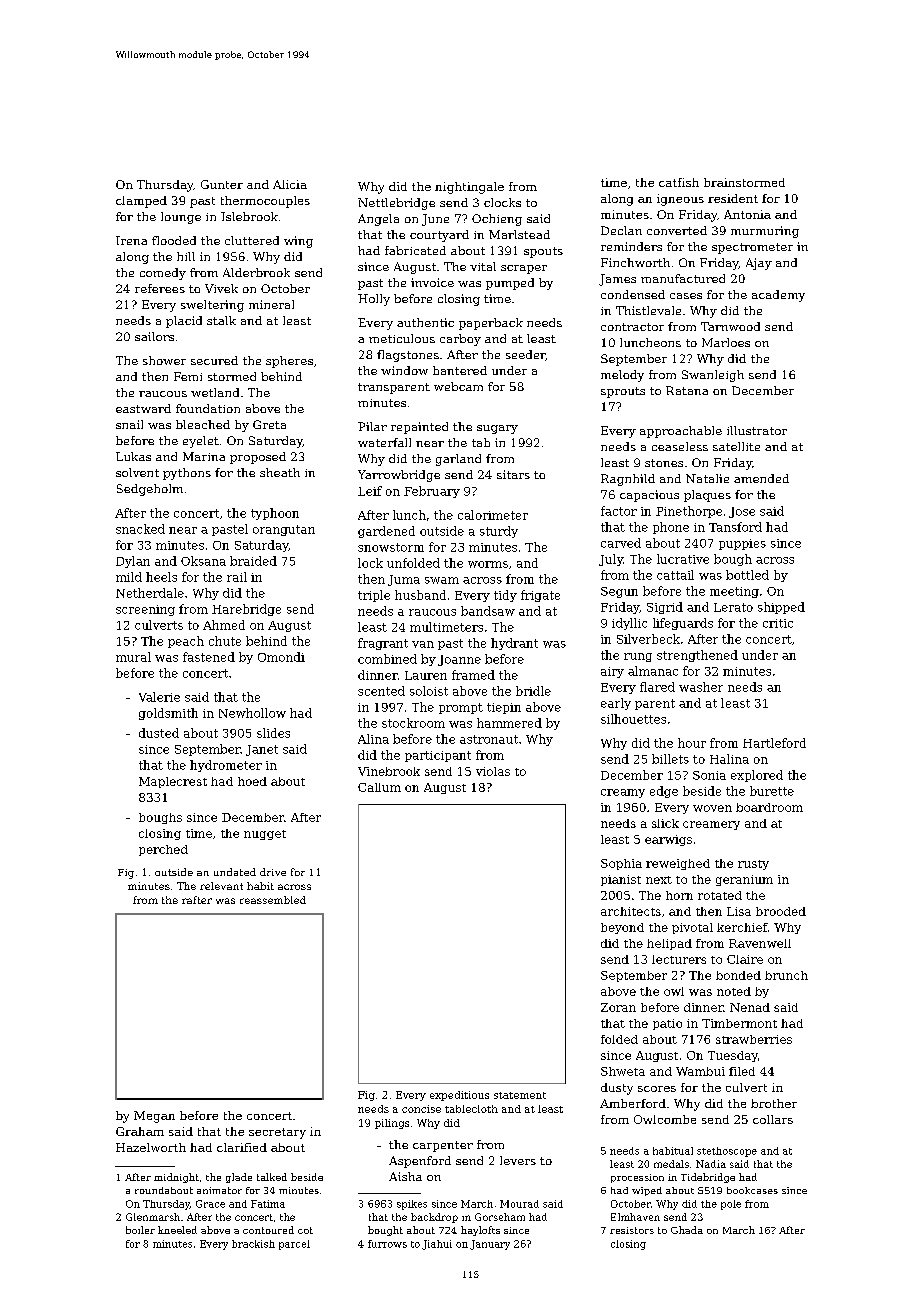  What do you see at coordinates (273, 900) in the image?
I see `reassembled` at bounding box center [273, 900].
